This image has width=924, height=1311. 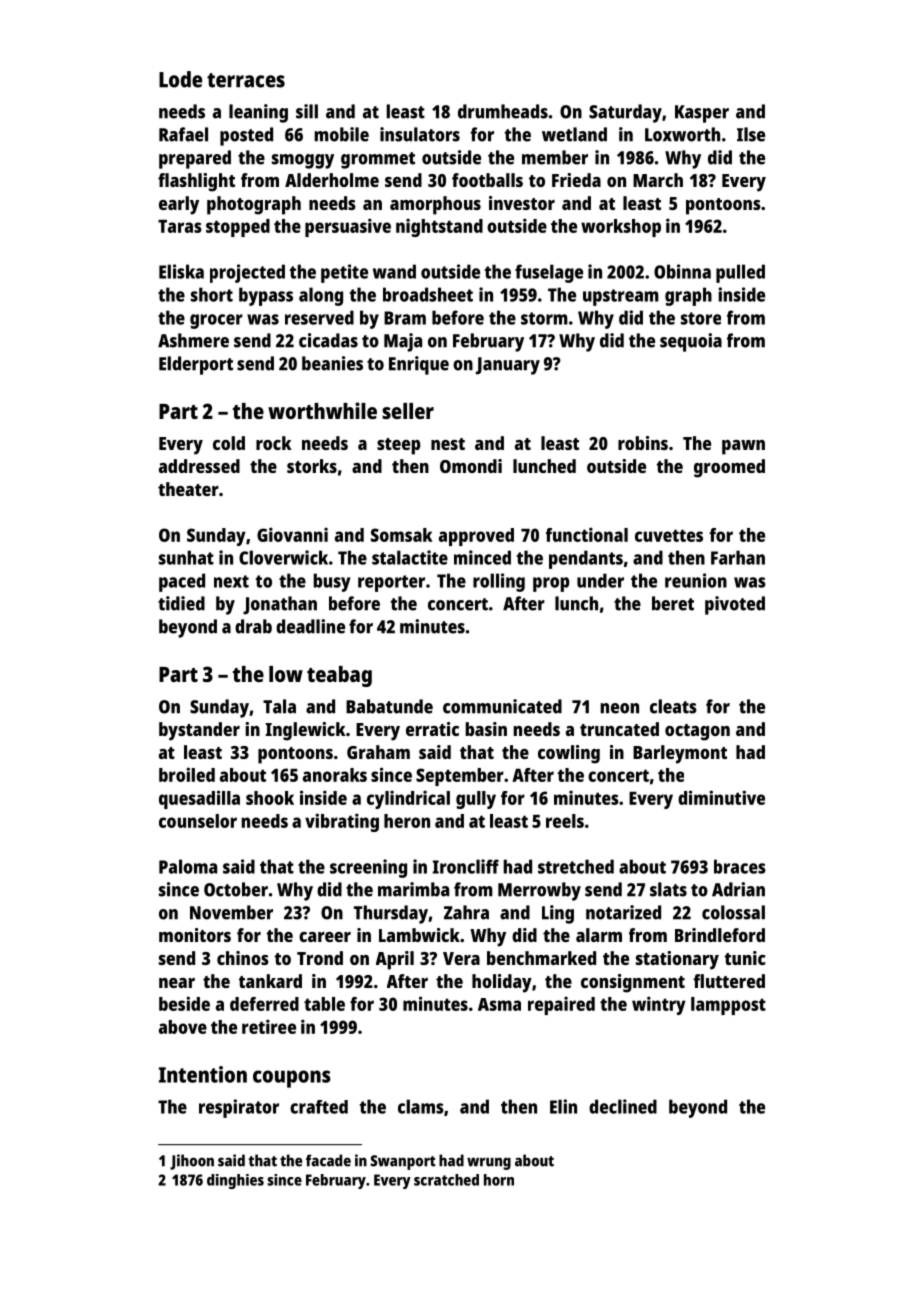 I want to click on Jihoon, so click(x=192, y=1162).
